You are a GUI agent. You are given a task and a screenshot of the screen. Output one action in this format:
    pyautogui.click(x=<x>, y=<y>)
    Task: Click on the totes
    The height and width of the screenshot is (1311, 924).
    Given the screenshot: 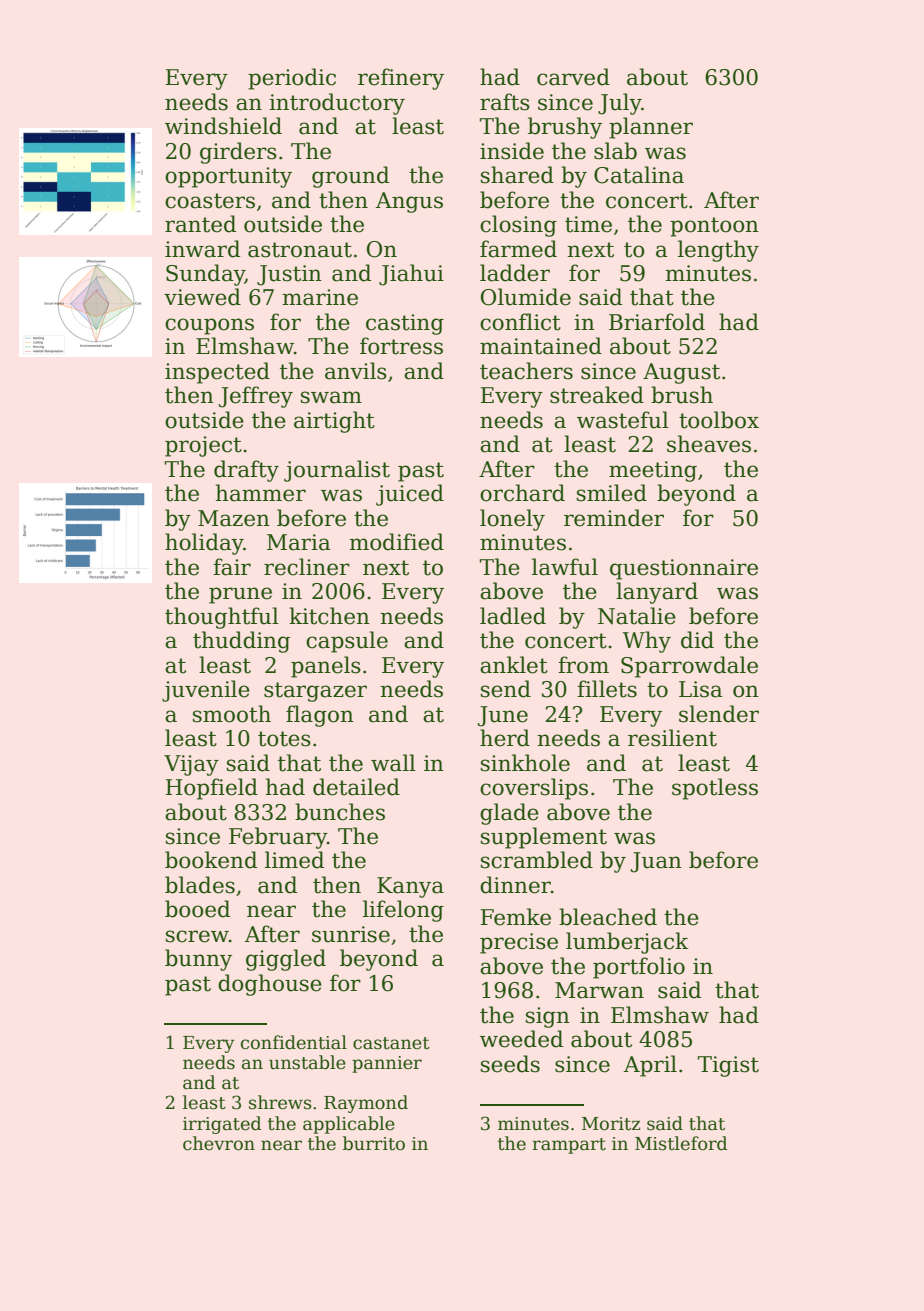 What is the action you would take?
    pyautogui.click(x=284, y=739)
